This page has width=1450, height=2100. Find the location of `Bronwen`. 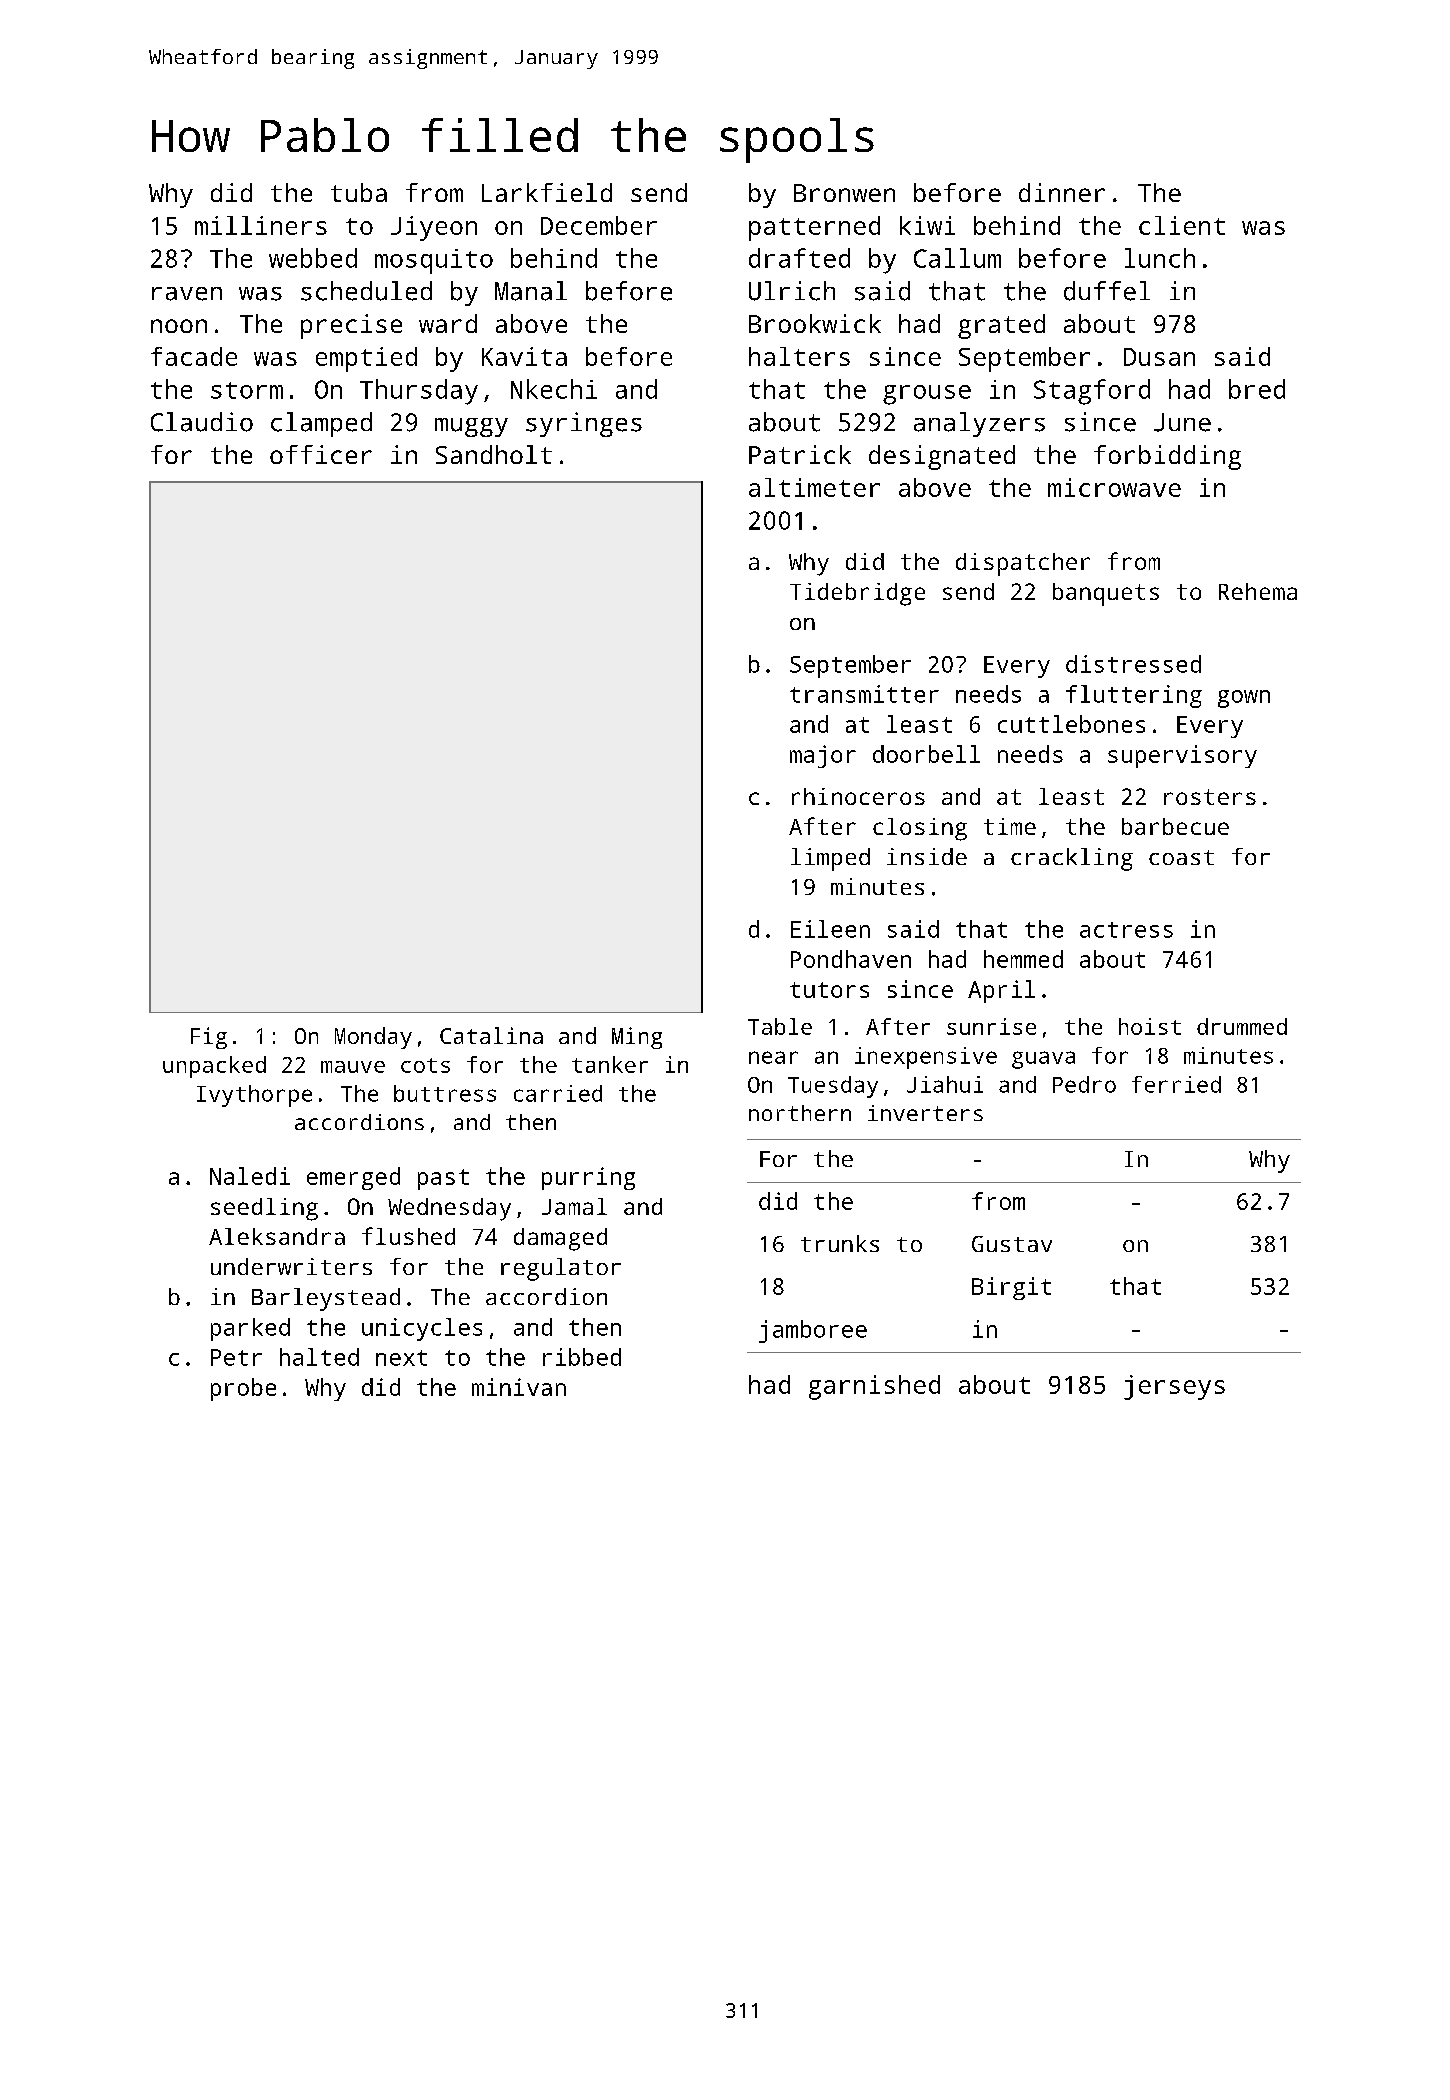

Bronwen is located at coordinates (844, 193).
